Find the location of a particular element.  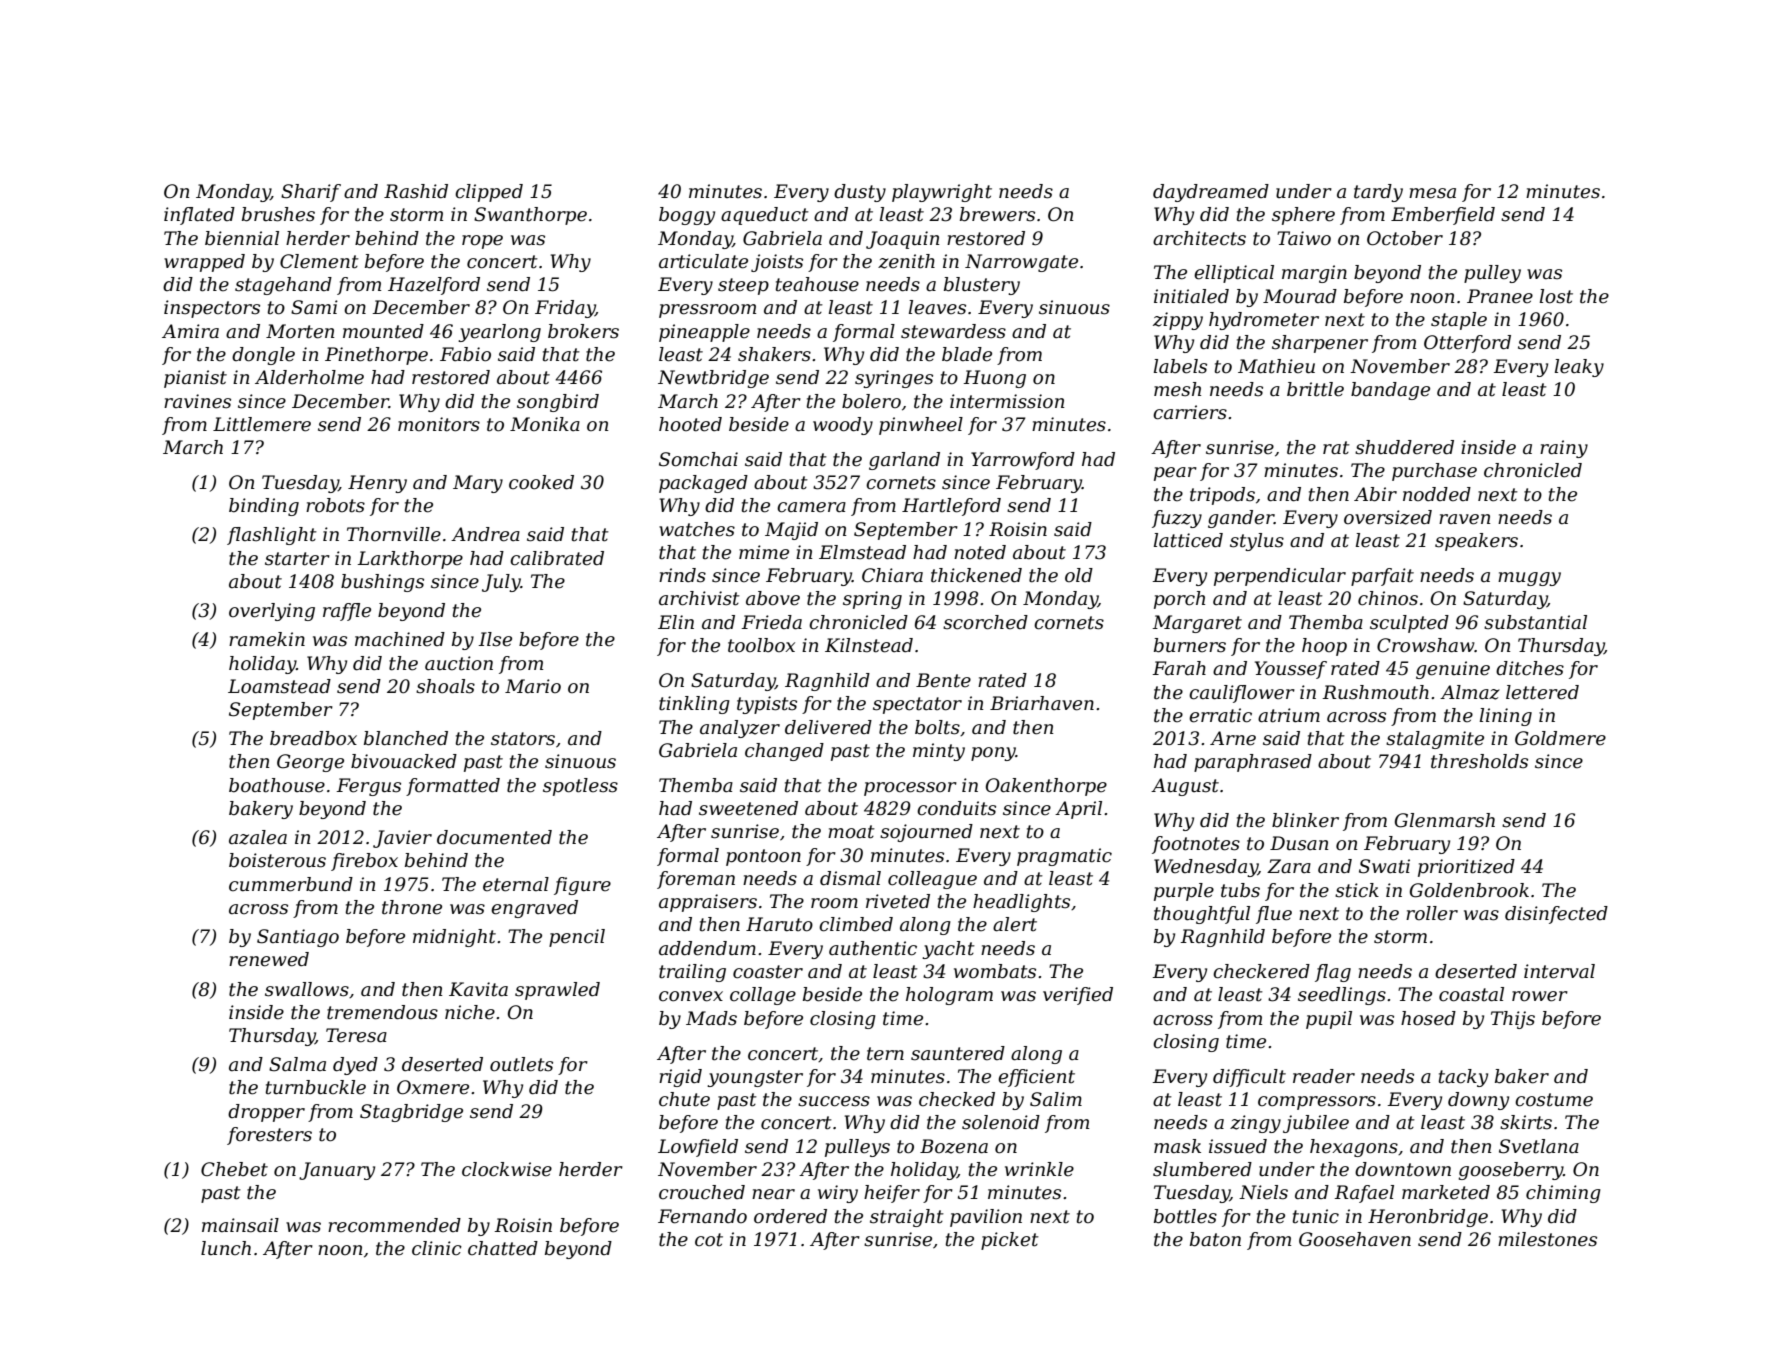

playwright is located at coordinates (942, 193).
